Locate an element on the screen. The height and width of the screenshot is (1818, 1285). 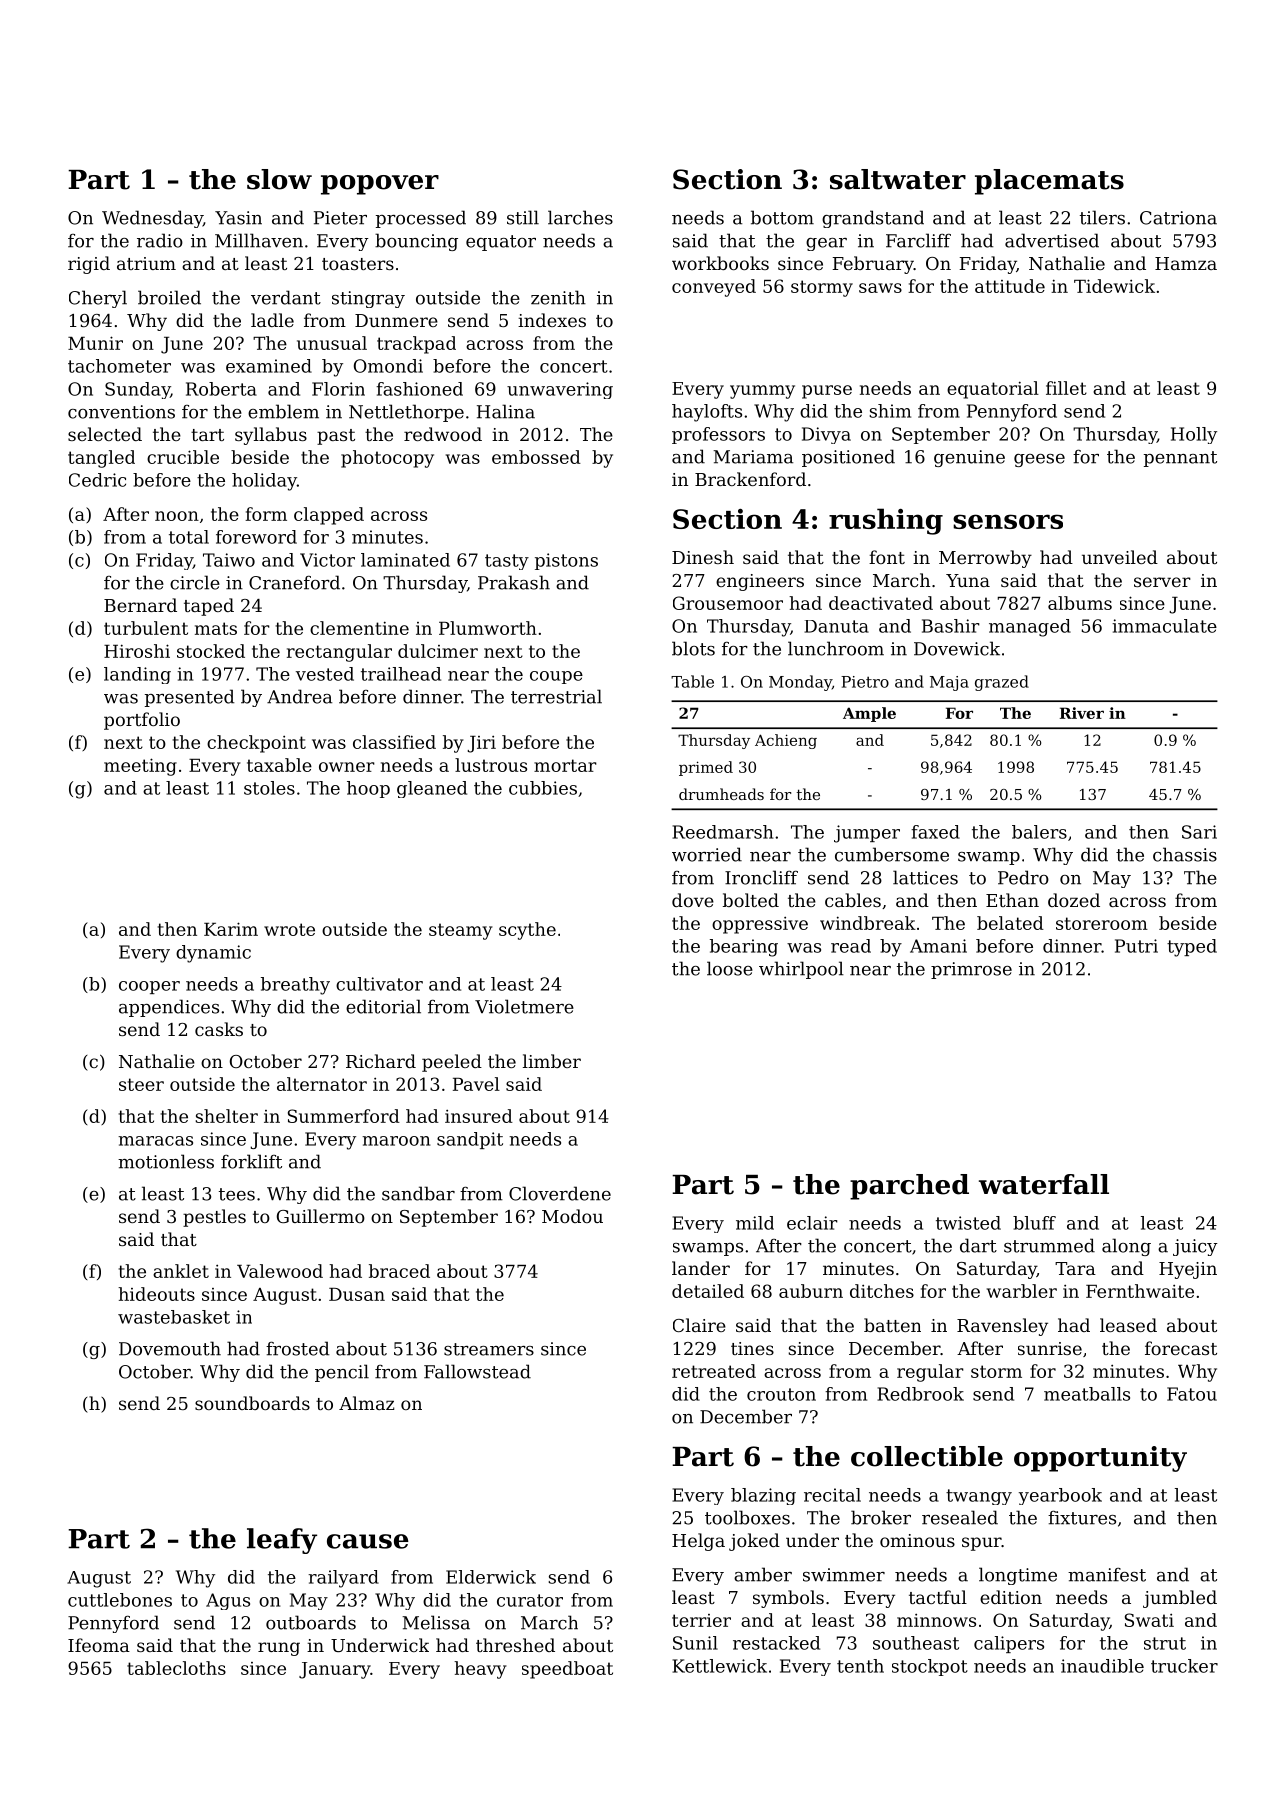
Pietro is located at coordinates (865, 682).
